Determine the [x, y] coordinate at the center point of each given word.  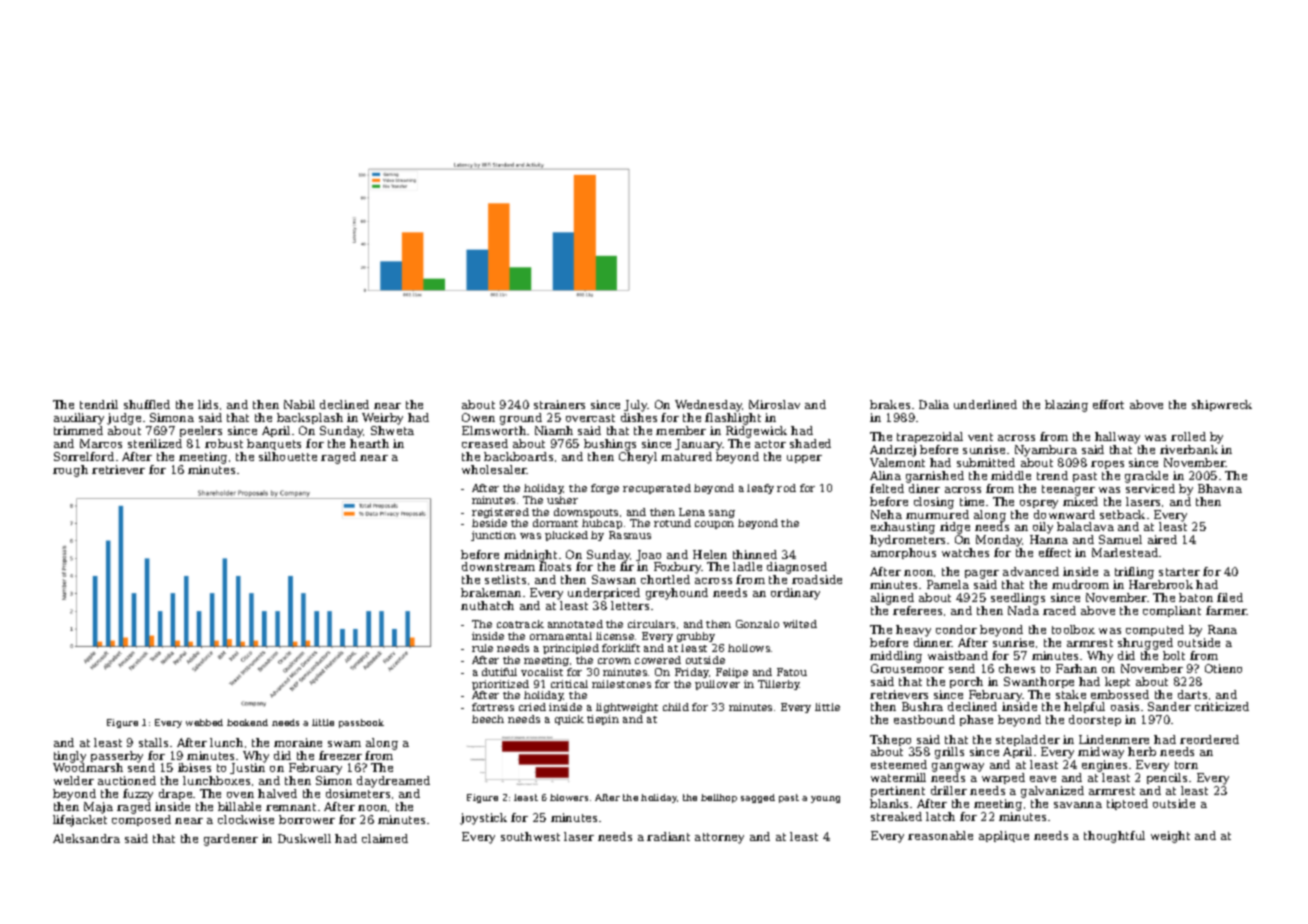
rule [482, 648]
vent [980, 437]
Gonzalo [757, 624]
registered [500, 513]
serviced [1150, 488]
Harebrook [1161, 584]
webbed [204, 722]
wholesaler [494, 469]
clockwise [246, 819]
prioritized [500, 685]
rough [70, 471]
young [825, 799]
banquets [274, 444]
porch [966, 682]
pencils [1167, 778]
